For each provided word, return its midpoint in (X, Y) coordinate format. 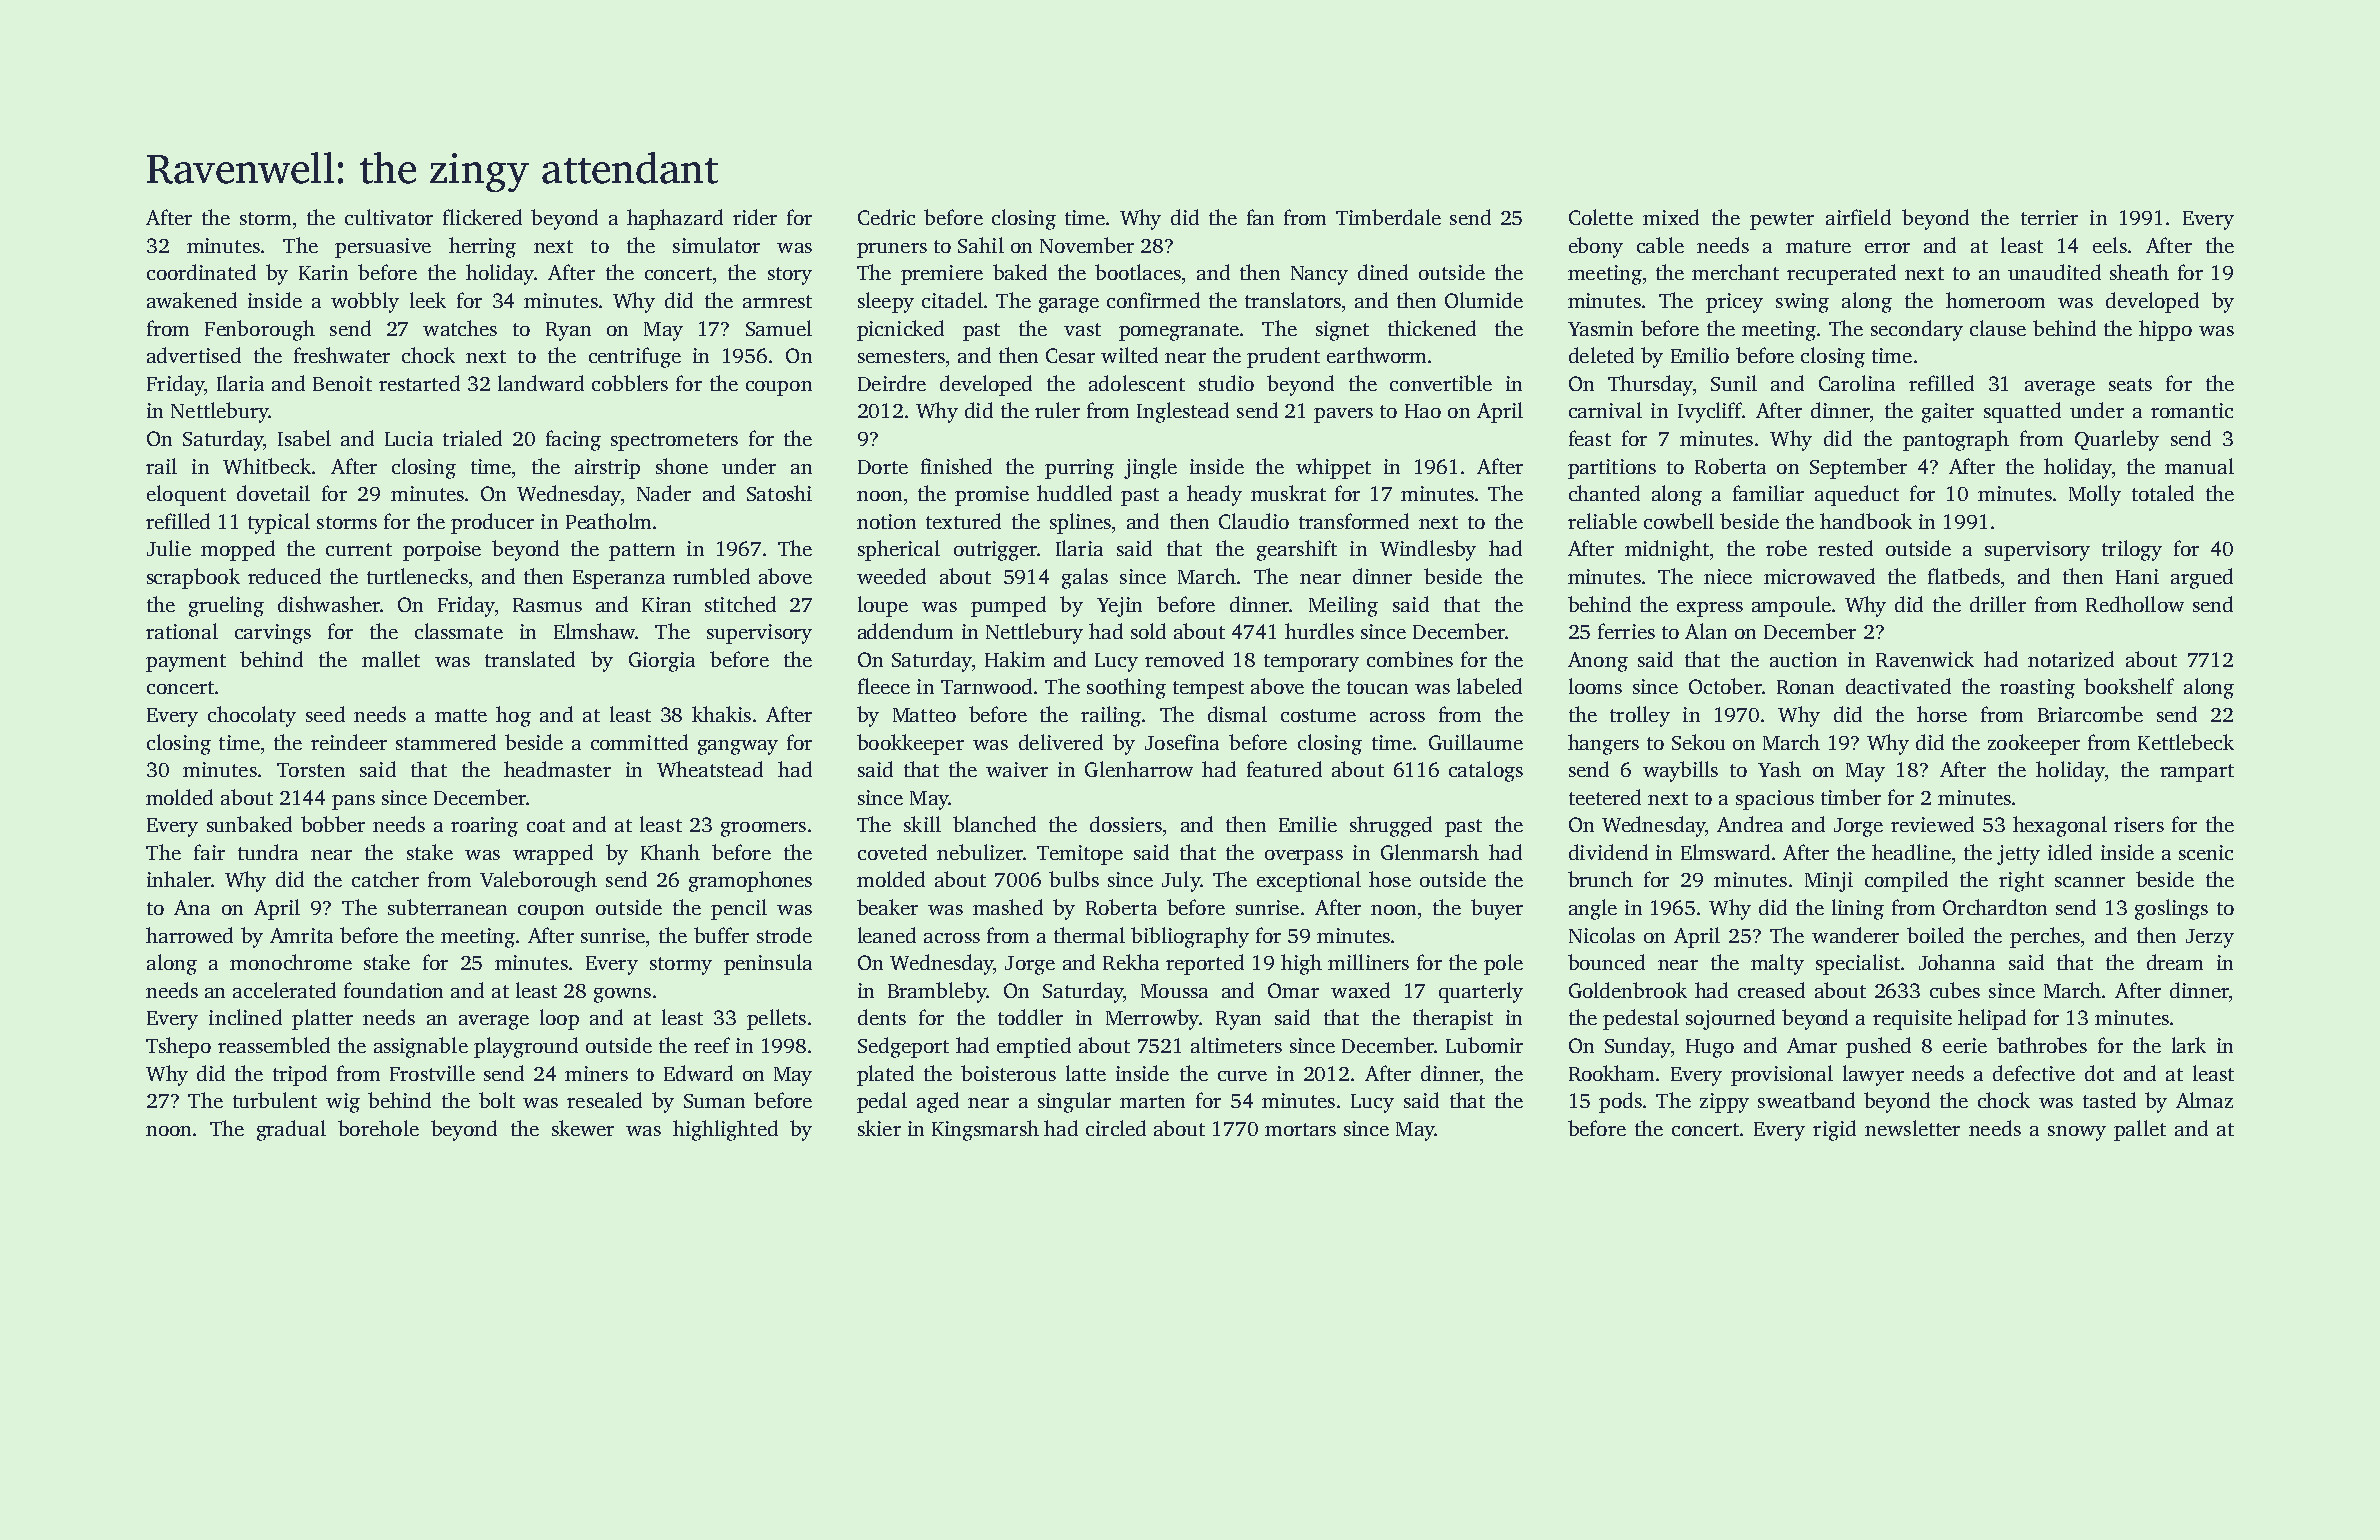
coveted (892, 852)
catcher (385, 879)
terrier (2049, 217)
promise (992, 496)
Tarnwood (986, 686)
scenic (2206, 852)
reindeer (349, 742)
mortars (1300, 1129)
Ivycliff (1710, 412)
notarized (2071, 659)
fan (1260, 217)
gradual (291, 1130)
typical (279, 523)
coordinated (201, 272)
